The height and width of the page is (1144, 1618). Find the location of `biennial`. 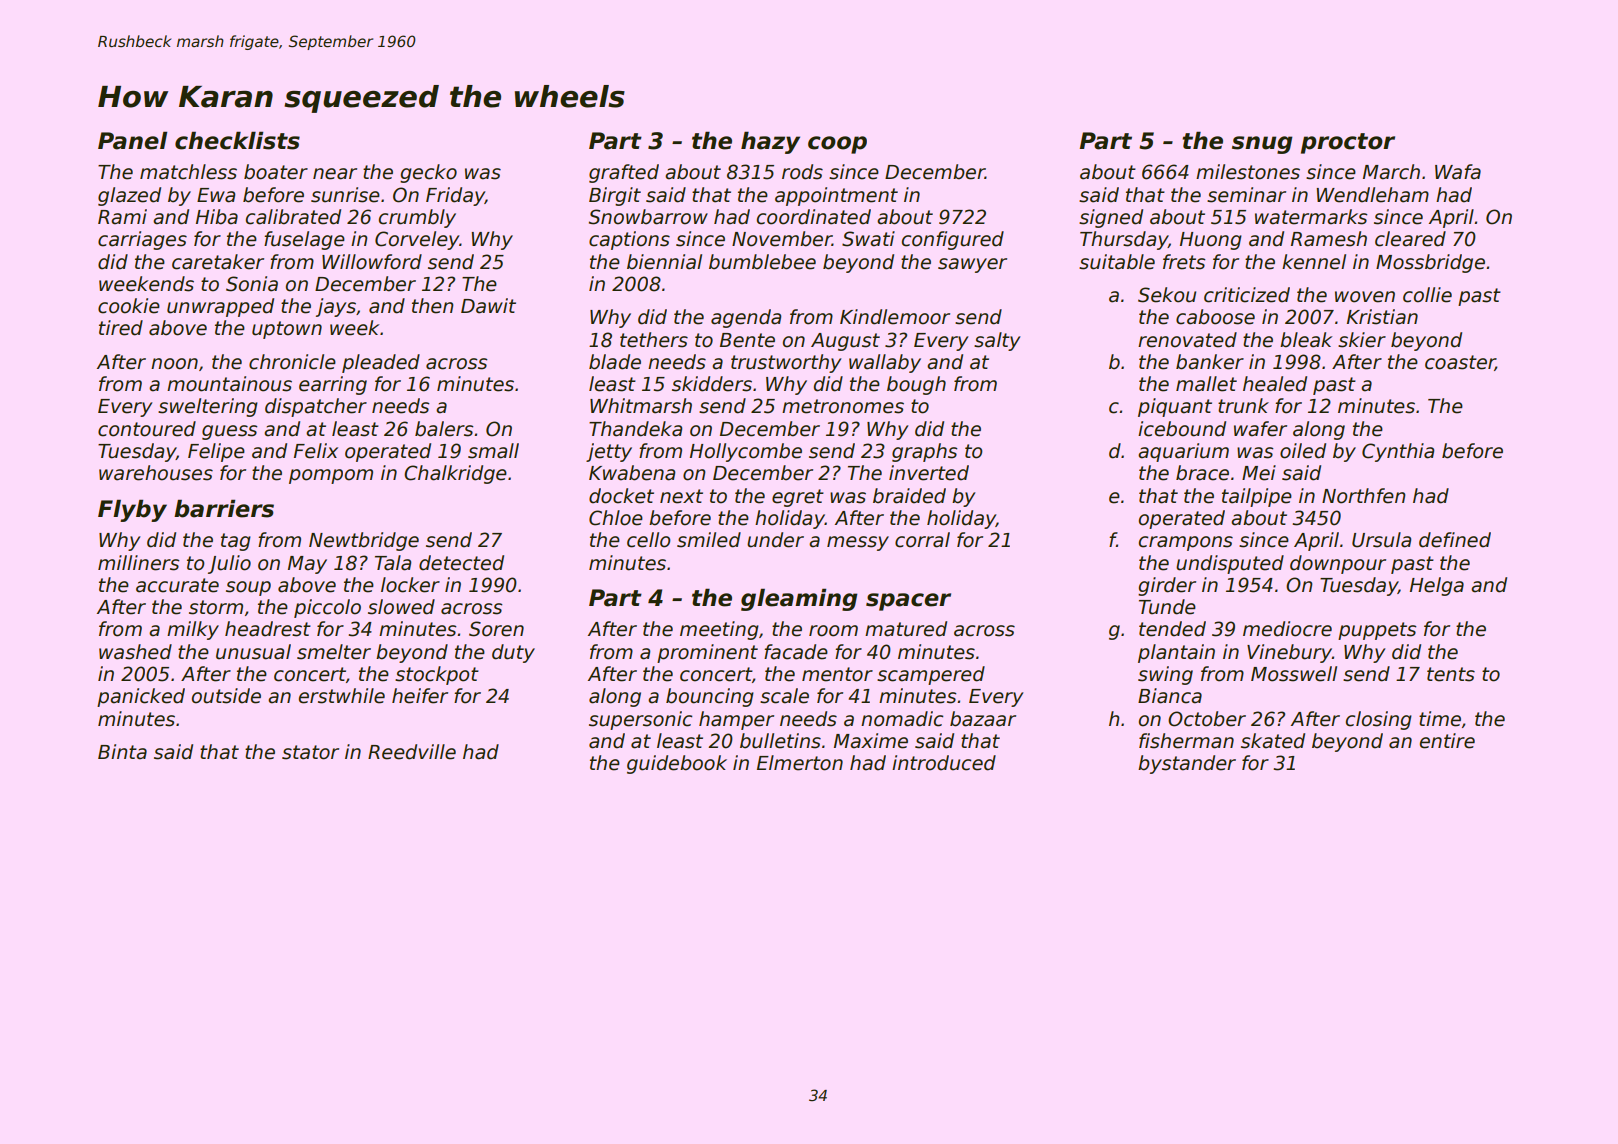

biennial is located at coordinates (664, 262).
